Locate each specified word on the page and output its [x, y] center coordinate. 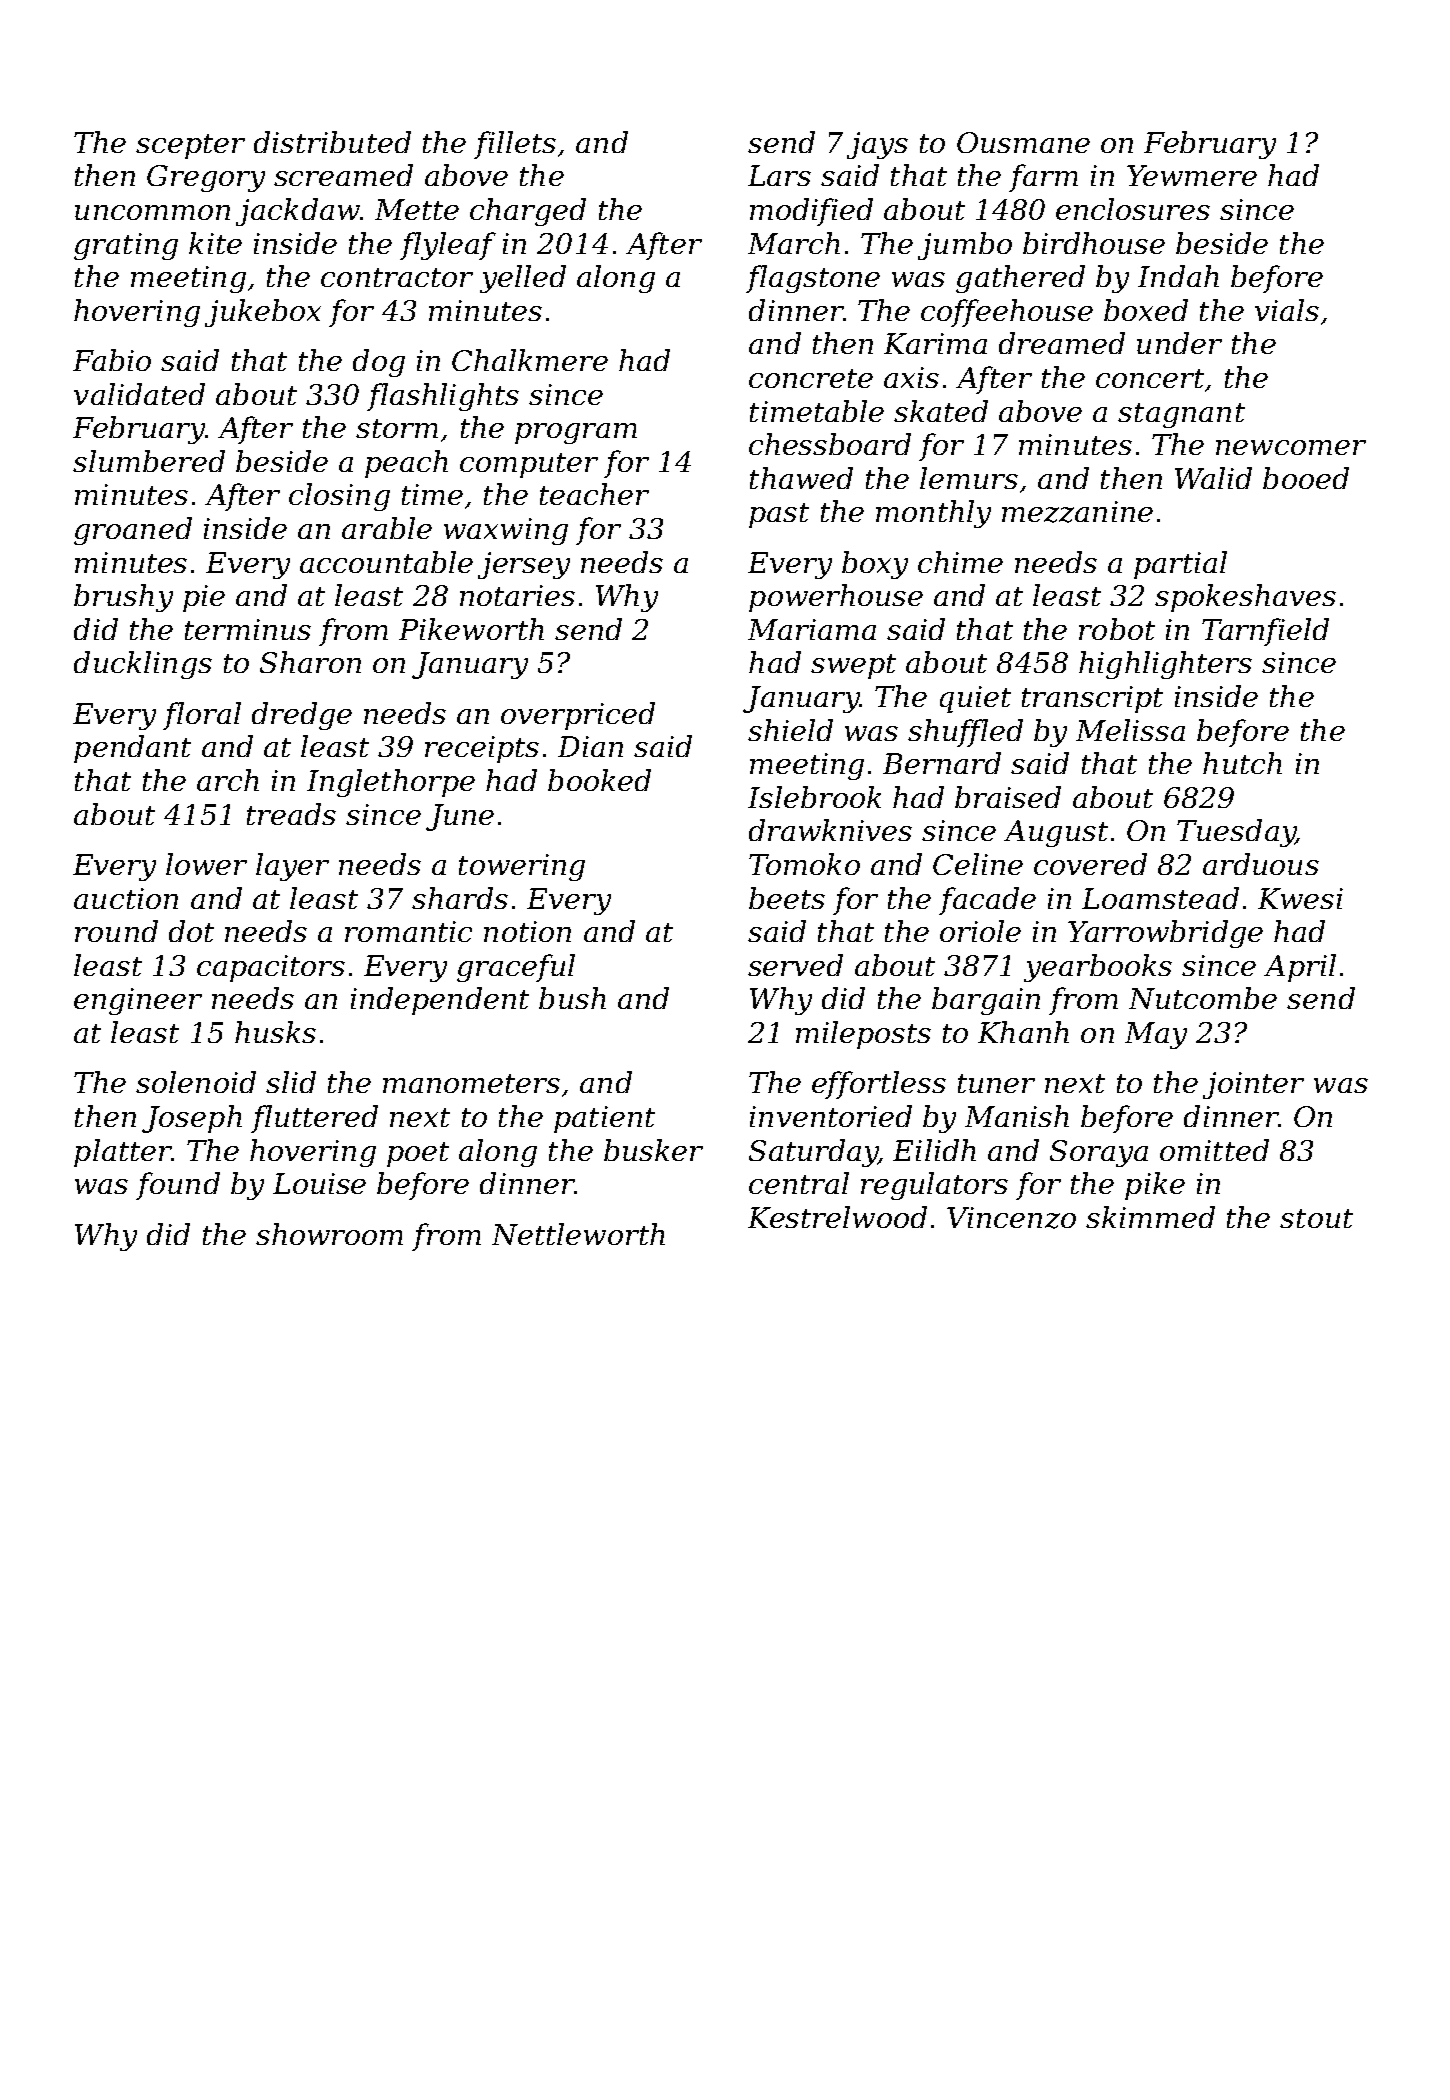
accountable [386, 562]
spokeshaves [1245, 598]
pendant [132, 749]
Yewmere [1192, 175]
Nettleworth [578, 1234]
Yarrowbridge [1165, 934]
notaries [517, 595]
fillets [515, 145]
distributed [332, 142]
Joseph [192, 1119]
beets [787, 898]
